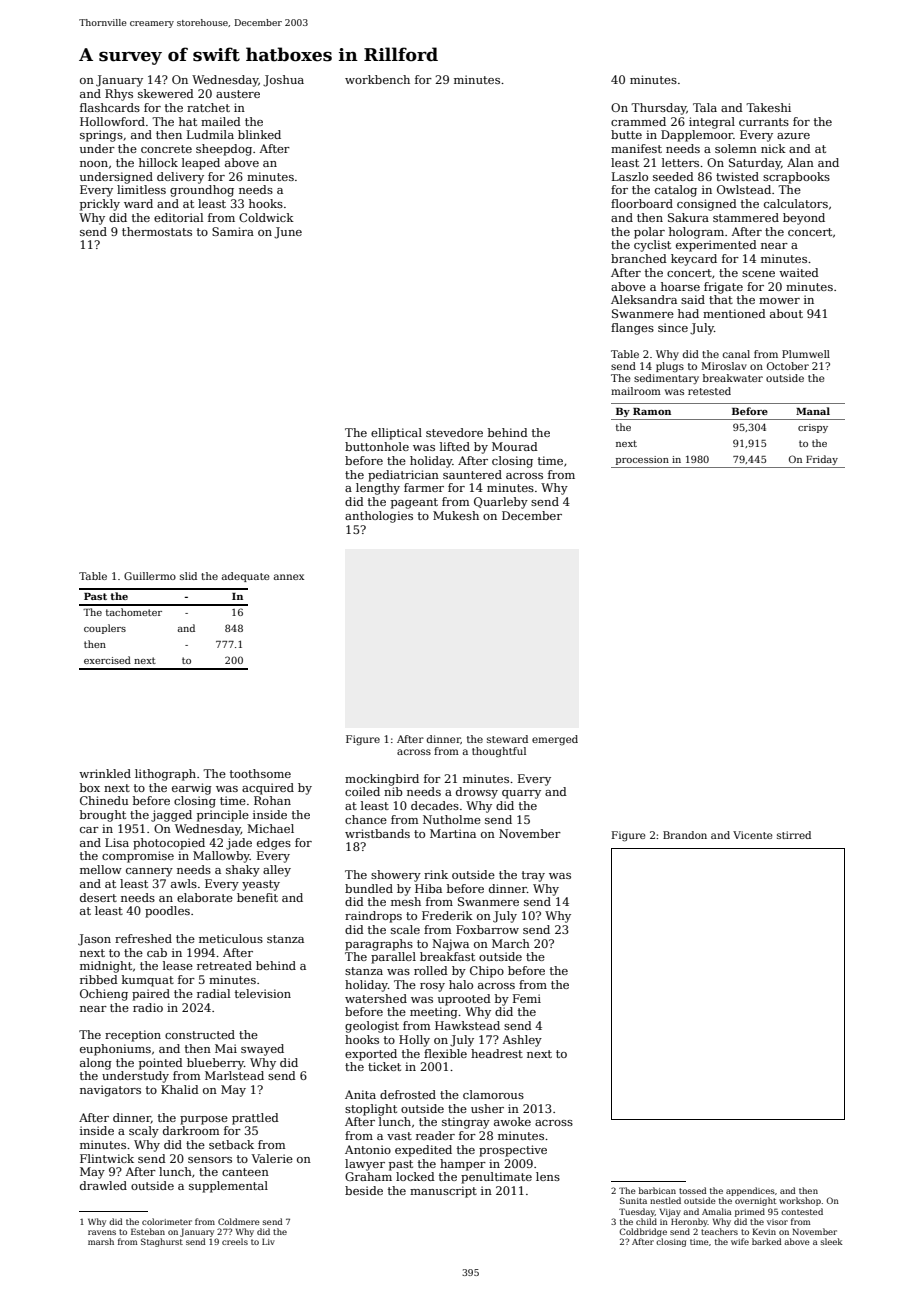 The image size is (924, 1308). Describe the element at coordinates (150, 576) in the screenshot. I see `Guillermo` at that location.
